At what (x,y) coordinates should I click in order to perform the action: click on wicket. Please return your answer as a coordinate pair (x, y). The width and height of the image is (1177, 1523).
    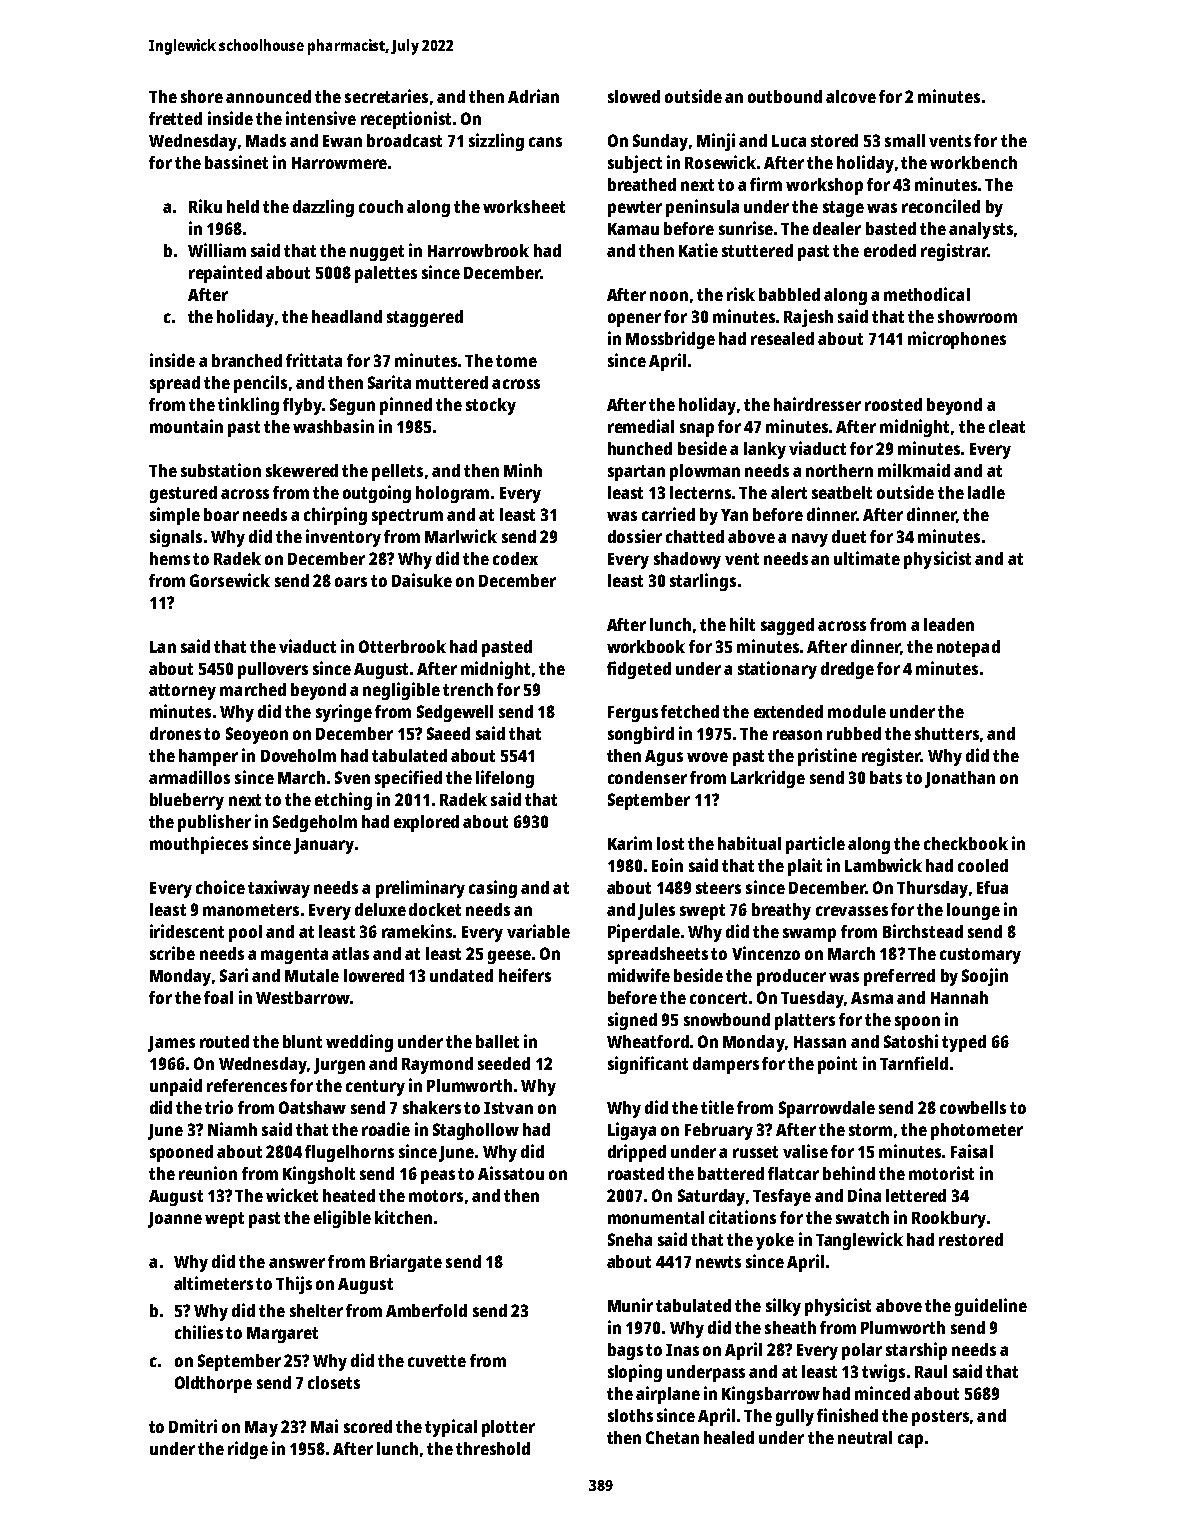
    Looking at the image, I should click on (292, 1195).
